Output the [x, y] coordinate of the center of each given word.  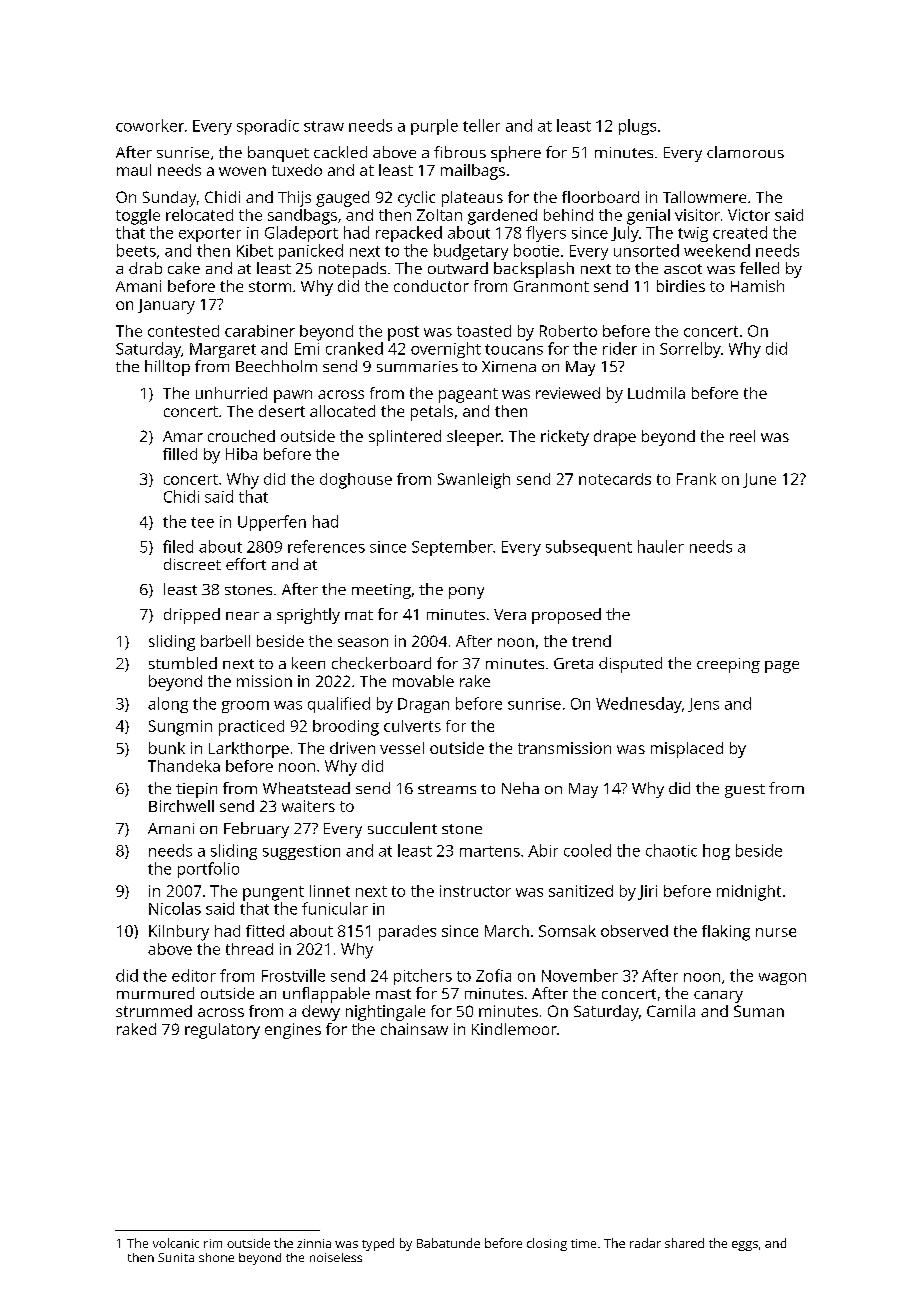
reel [742, 436]
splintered [405, 438]
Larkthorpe [249, 750]
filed [178, 546]
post [403, 333]
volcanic [176, 1243]
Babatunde [448, 1243]
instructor [475, 891]
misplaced [687, 750]
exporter [210, 235]
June [759, 480]
